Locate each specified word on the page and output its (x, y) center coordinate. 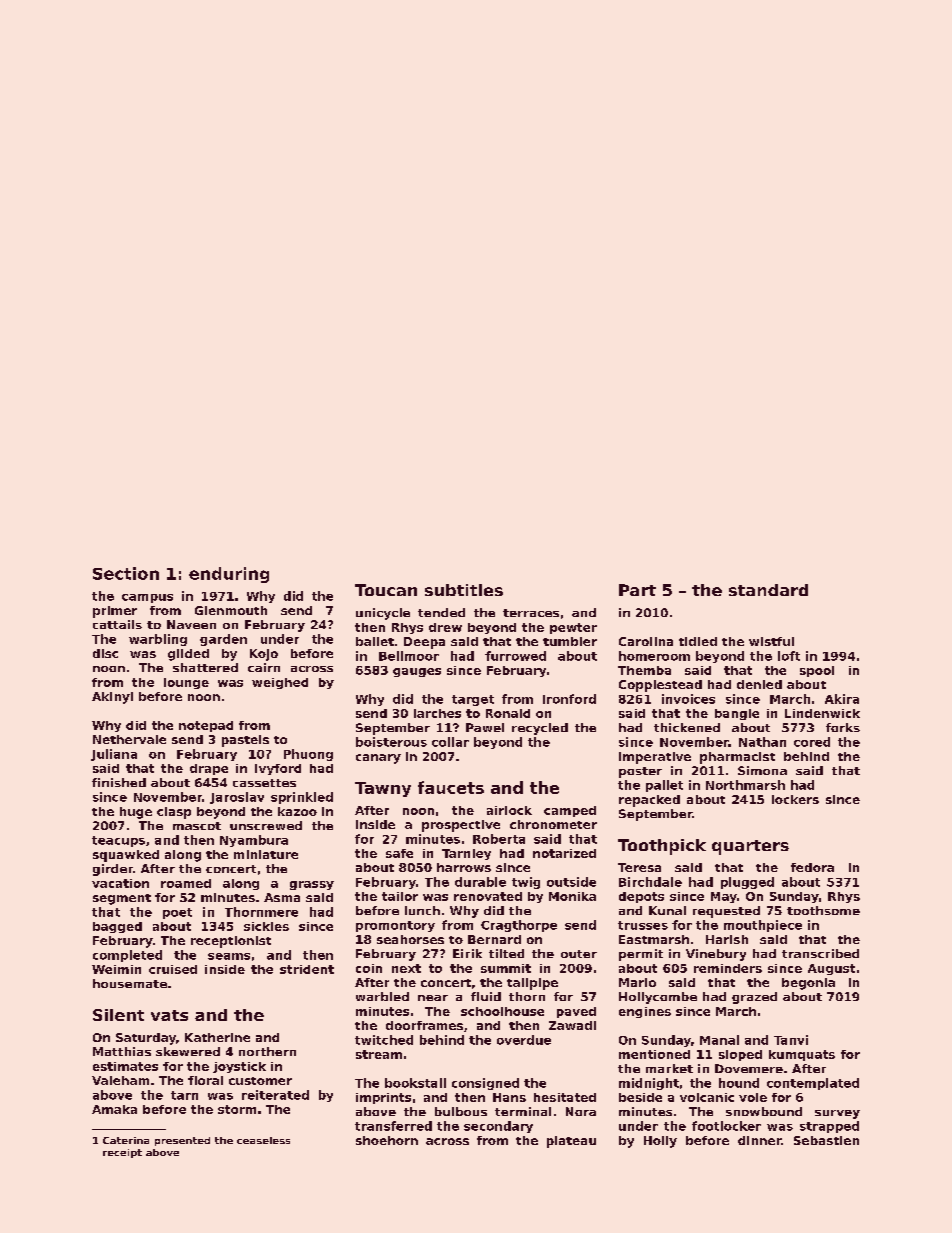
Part (637, 590)
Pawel (485, 727)
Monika (572, 896)
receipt (122, 1153)
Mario (637, 982)
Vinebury (716, 955)
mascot (197, 826)
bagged (117, 927)
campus (147, 598)
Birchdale (650, 882)
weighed (280, 683)
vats (169, 1015)
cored (812, 742)
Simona (762, 770)
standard (768, 590)
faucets (451, 787)
